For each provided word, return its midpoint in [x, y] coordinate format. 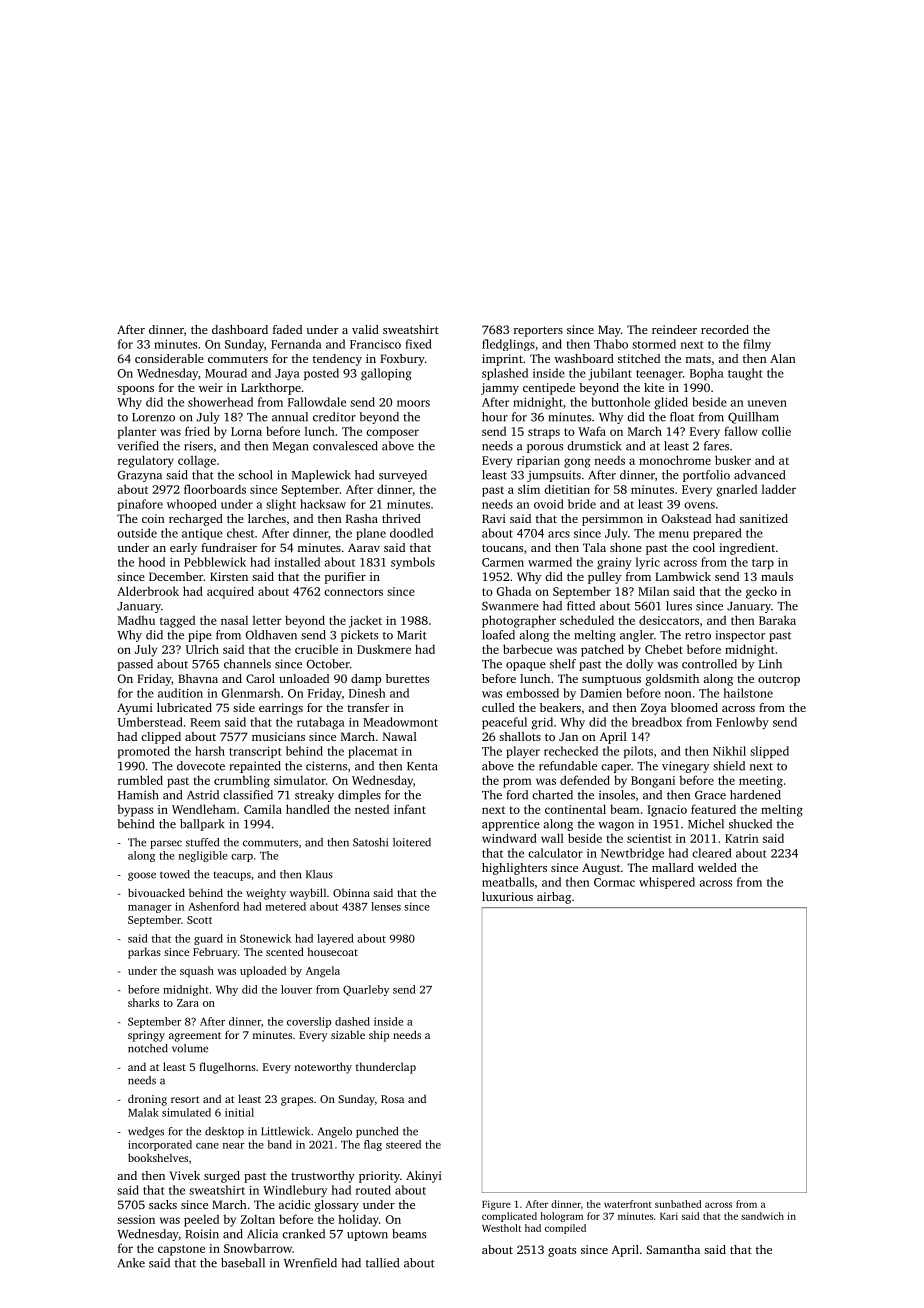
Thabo [611, 344]
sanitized [764, 518]
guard [208, 939]
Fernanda [296, 344]
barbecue [527, 649]
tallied [382, 1263]
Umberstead [150, 722]
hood [152, 562]
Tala [594, 547]
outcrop [779, 681]
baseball [243, 1263]
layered [335, 939]
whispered [667, 883]
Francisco [375, 344]
